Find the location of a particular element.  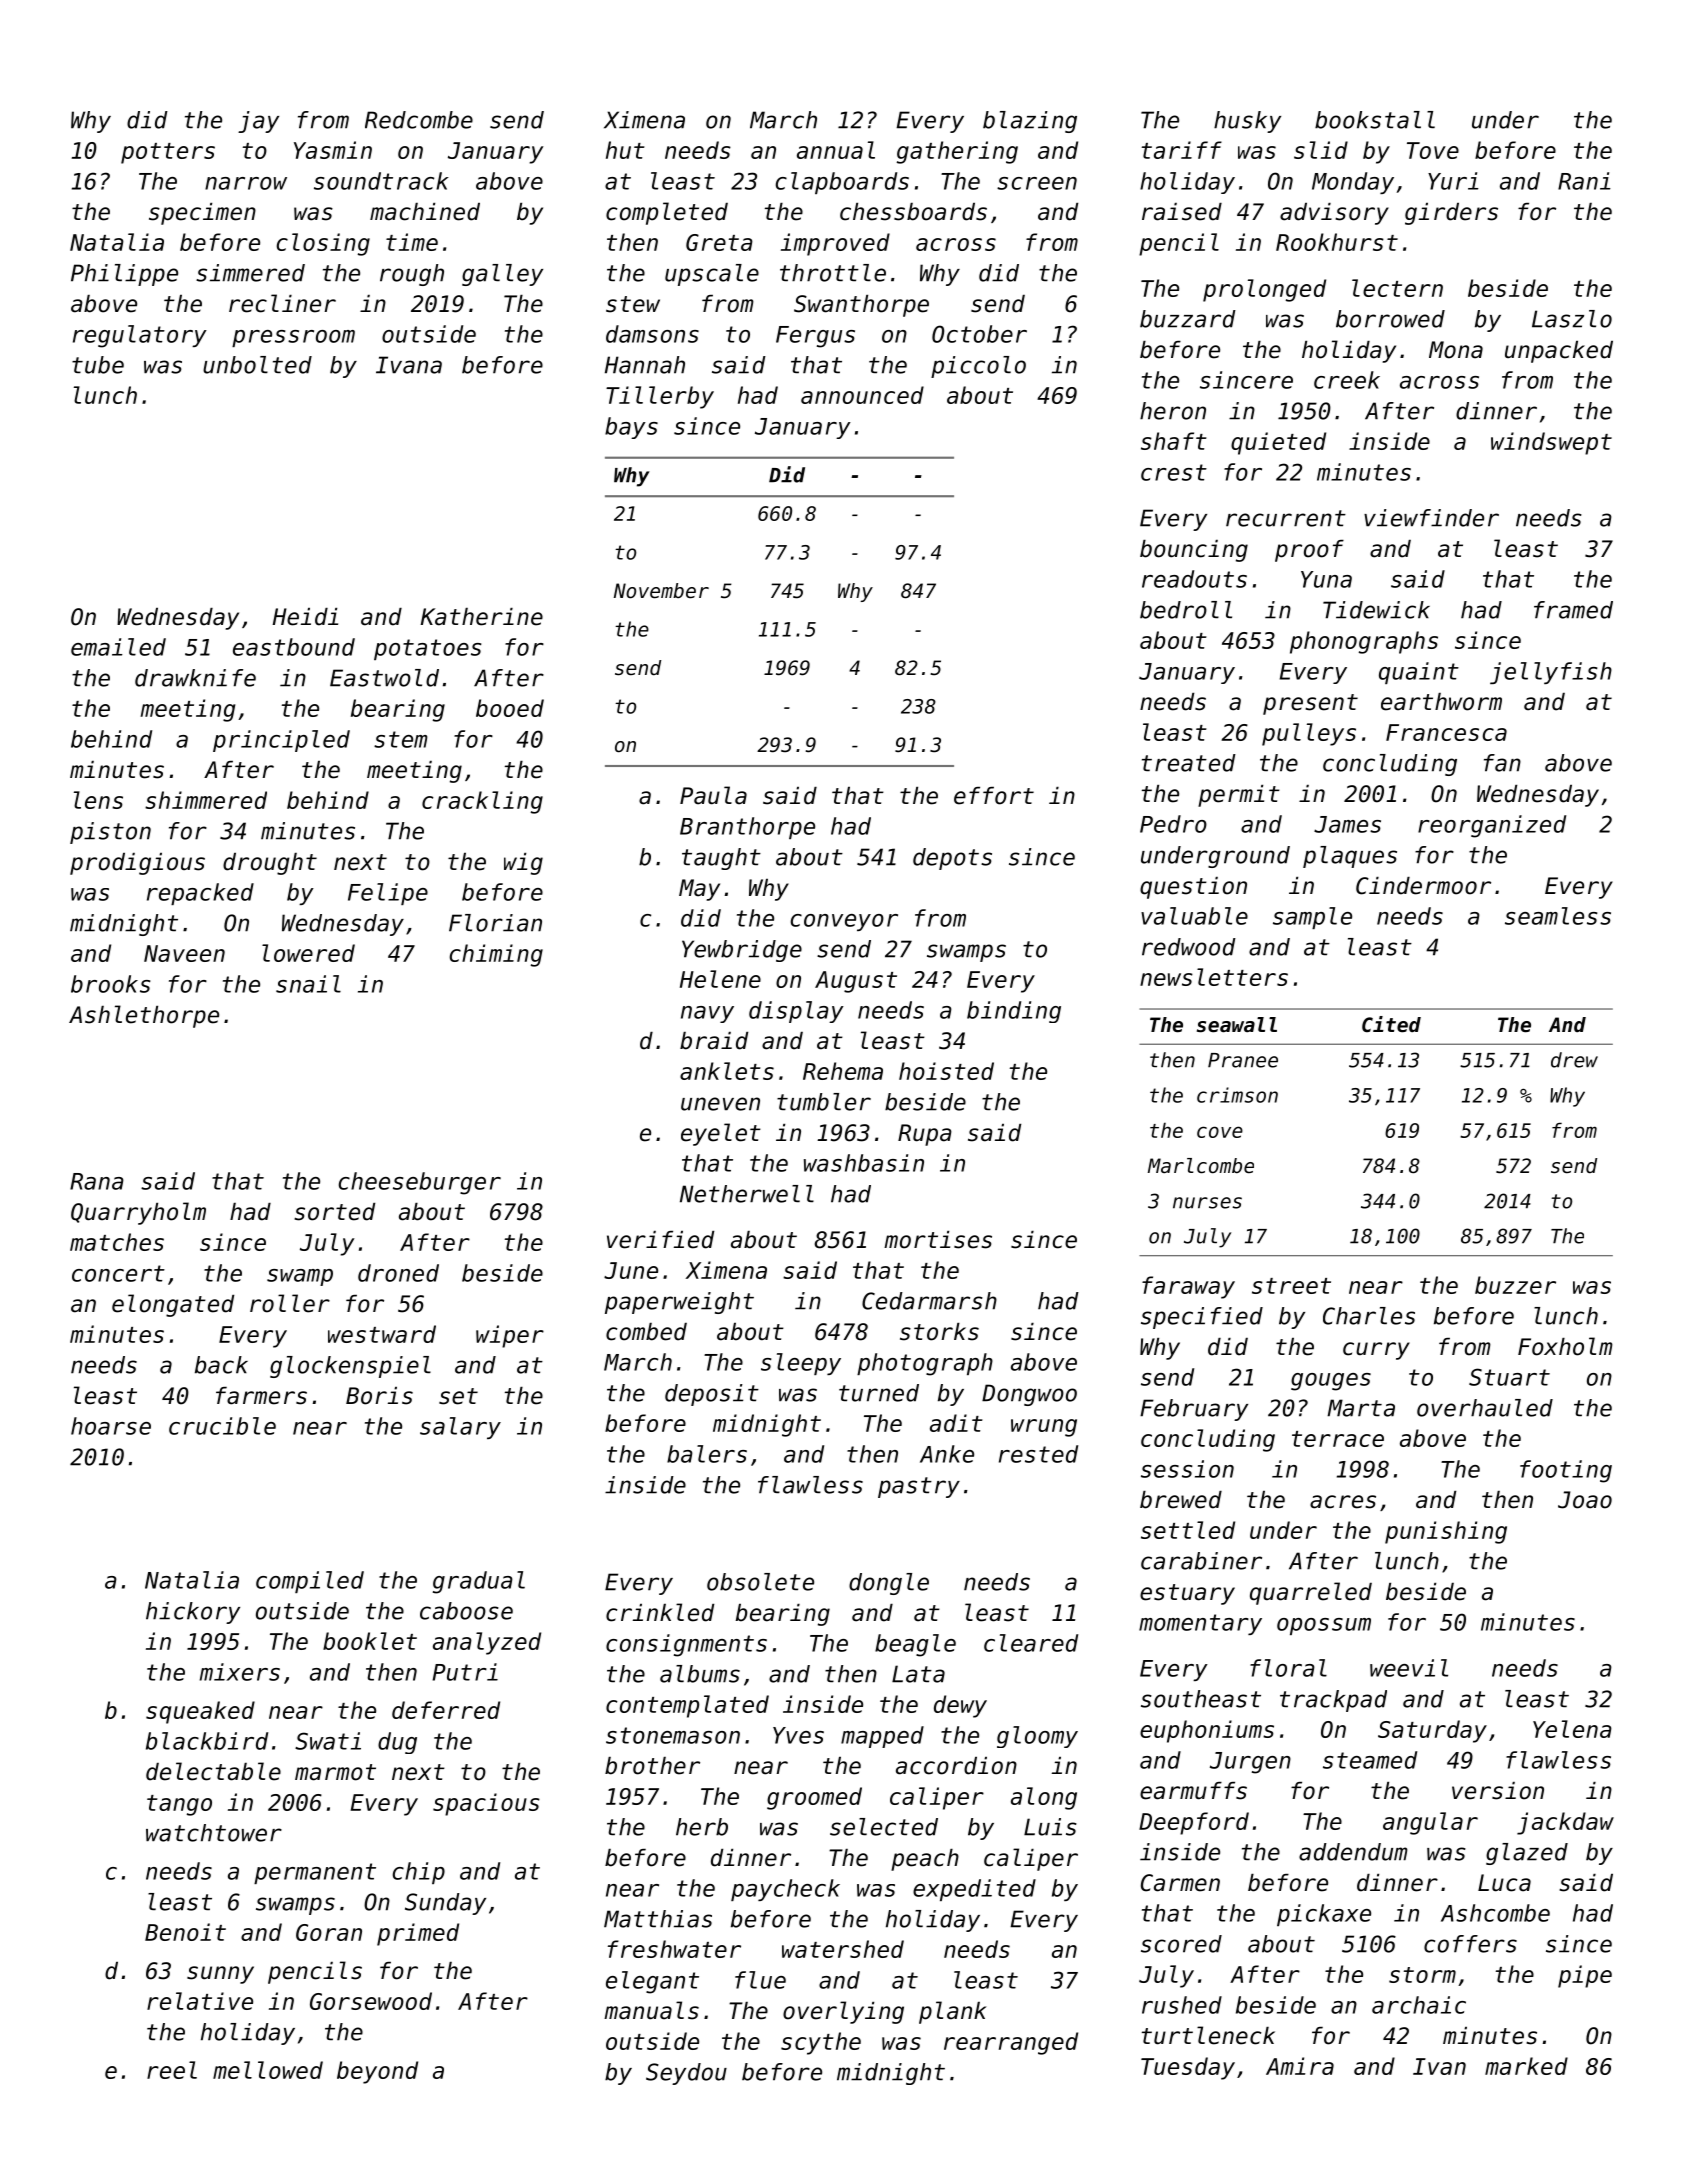

bookstall is located at coordinates (1375, 120).
